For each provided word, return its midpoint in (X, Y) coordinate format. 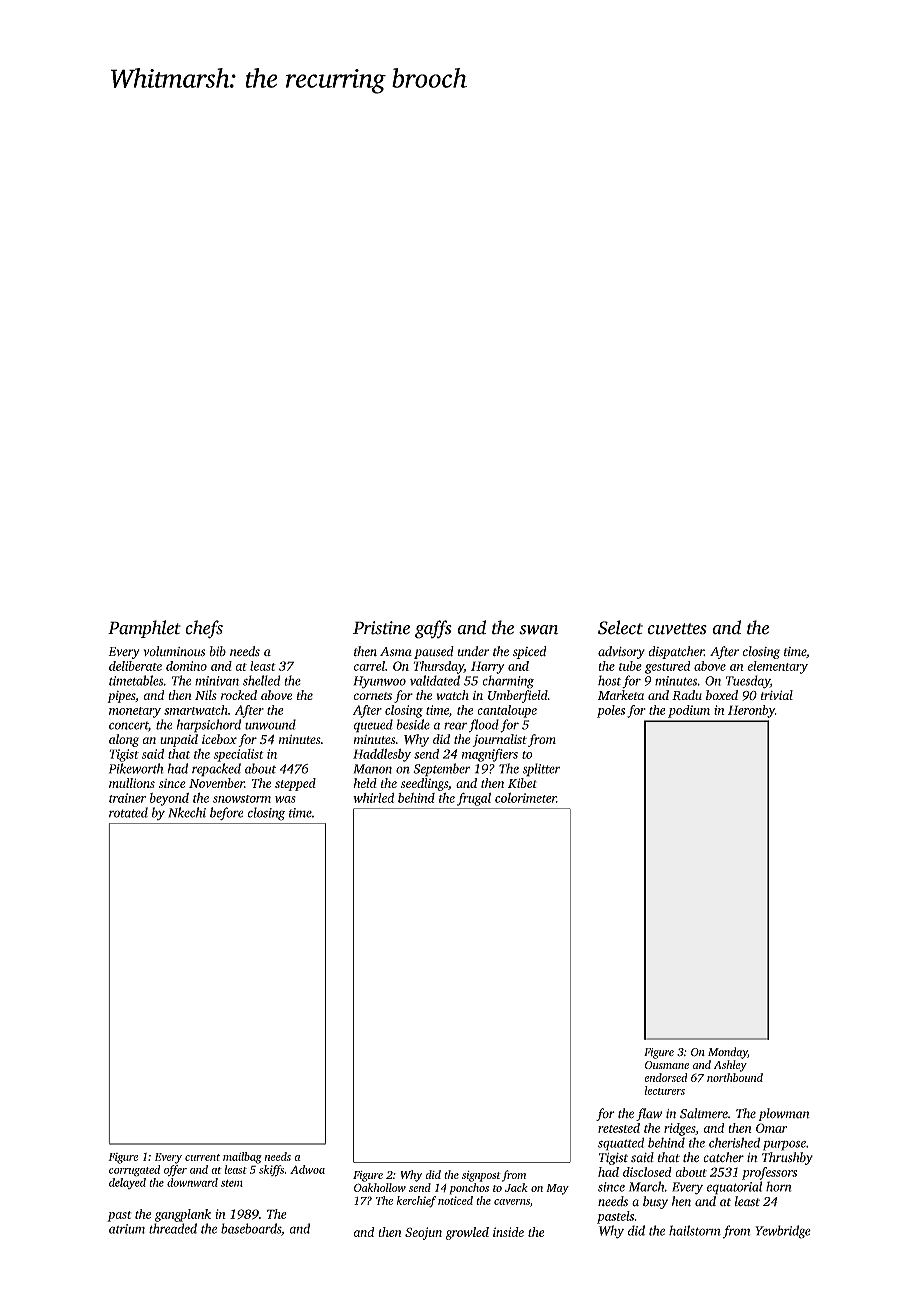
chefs (204, 629)
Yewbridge (783, 1232)
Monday (728, 1053)
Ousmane (667, 1065)
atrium (127, 1229)
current (202, 1157)
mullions (132, 783)
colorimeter (525, 798)
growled (467, 1233)
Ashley (730, 1066)
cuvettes (677, 629)
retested (619, 1128)
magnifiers (490, 755)
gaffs (433, 629)
